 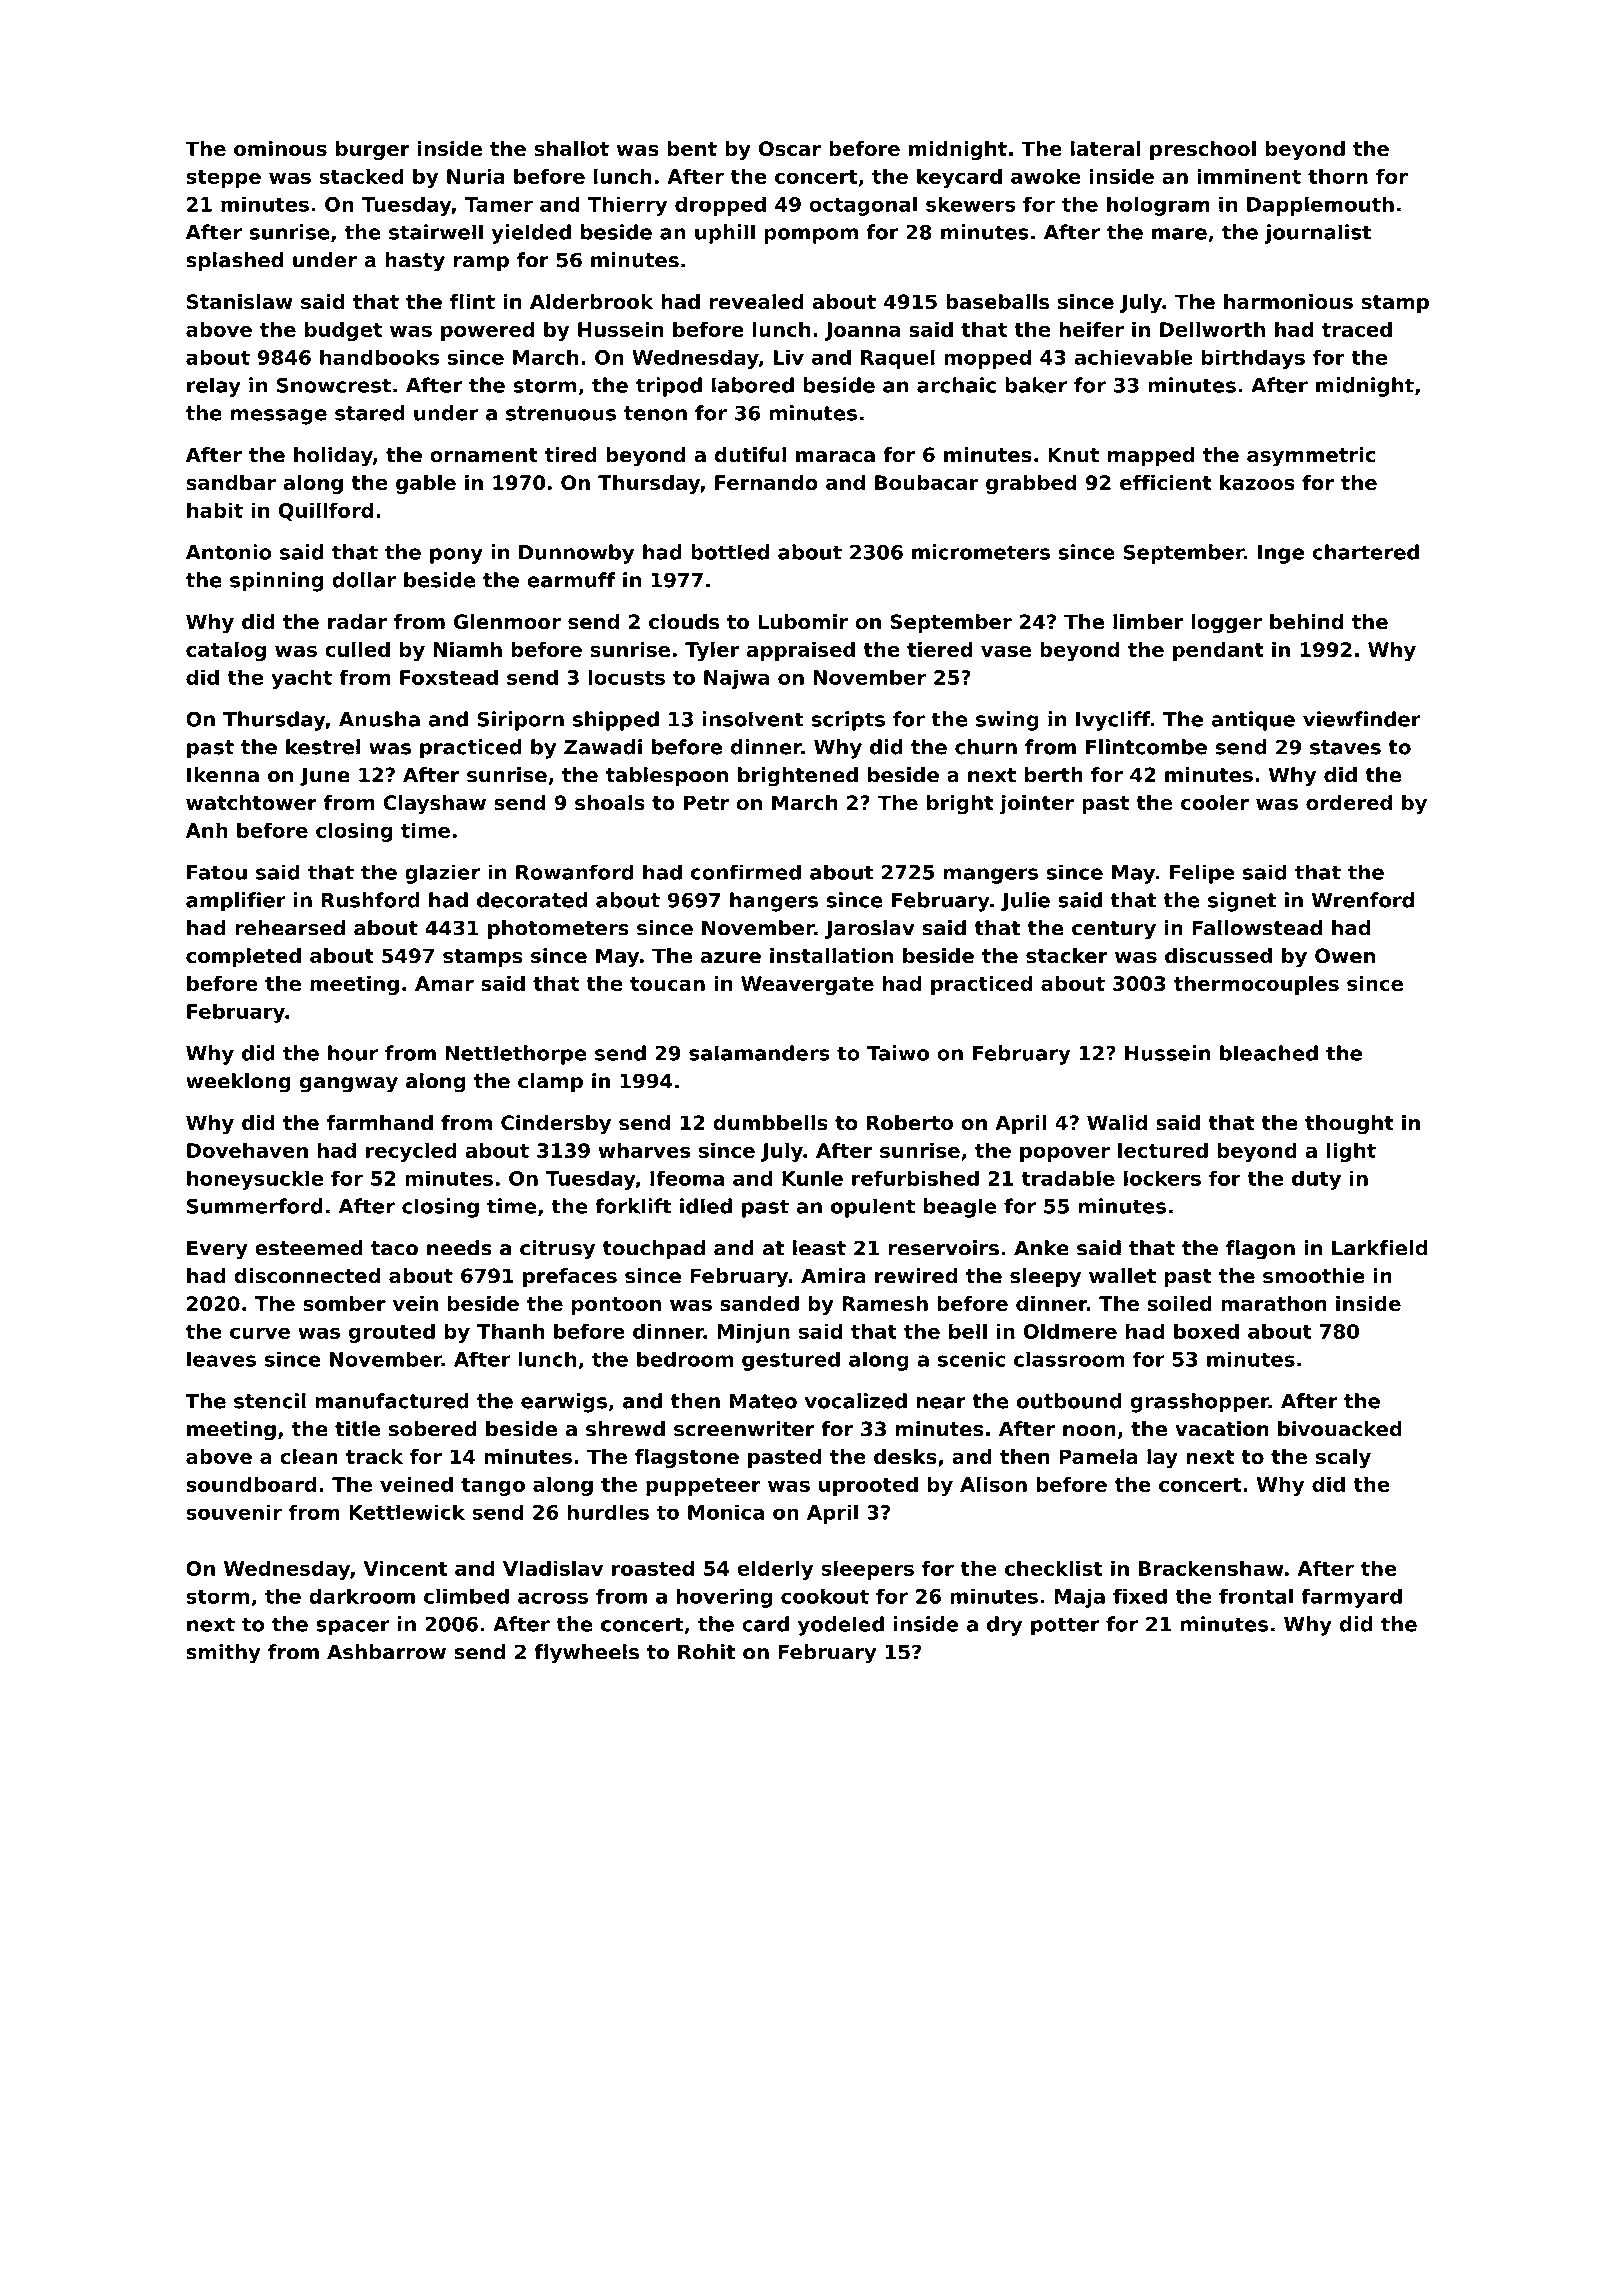 I want to click on Mateo, so click(x=763, y=1401).
